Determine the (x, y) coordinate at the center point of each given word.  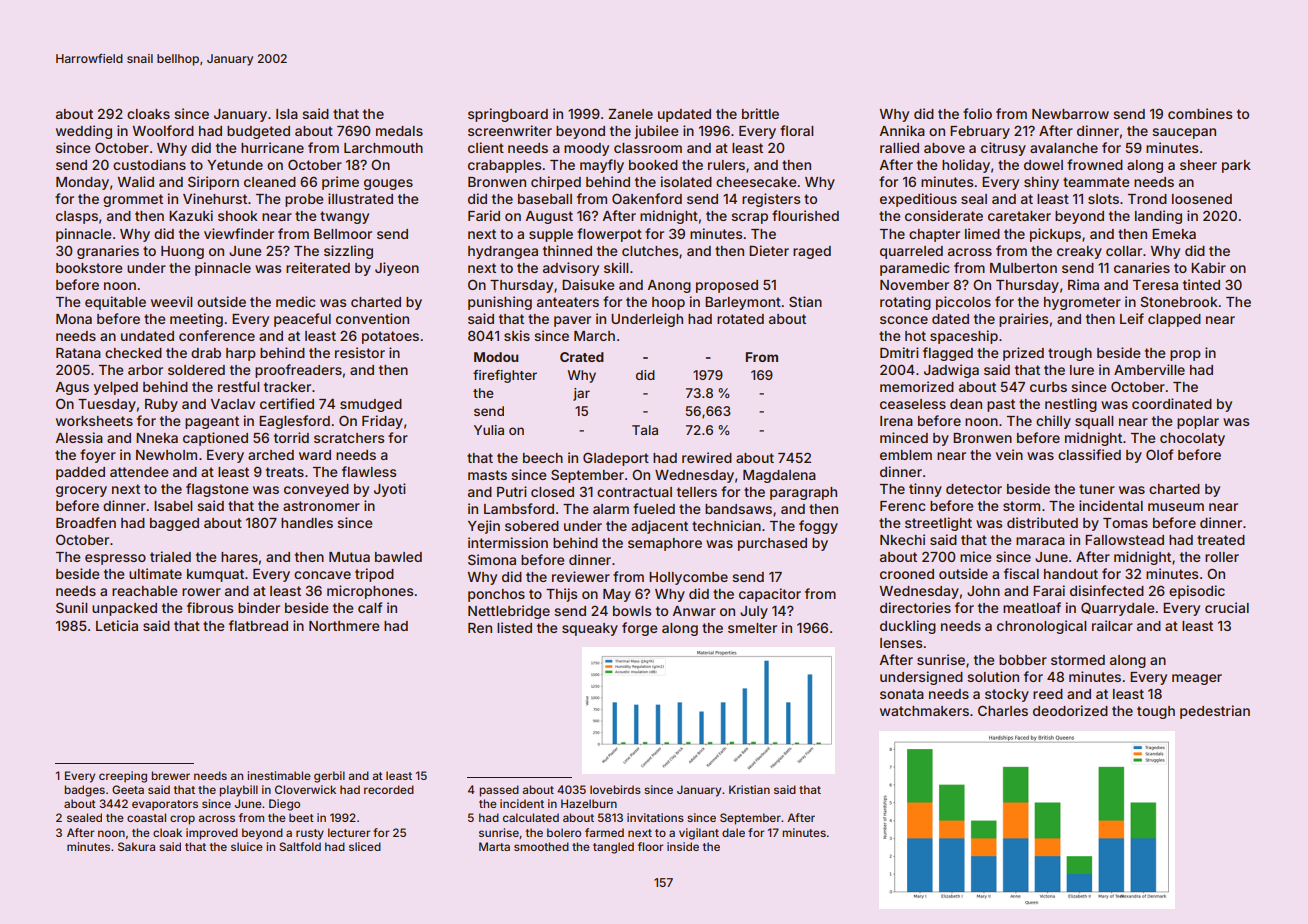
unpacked (124, 609)
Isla (287, 114)
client (486, 147)
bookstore (89, 268)
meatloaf (1032, 607)
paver (572, 321)
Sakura (136, 846)
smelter (752, 628)
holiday (966, 166)
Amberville (1149, 369)
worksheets (94, 421)
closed (552, 492)
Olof (1159, 454)
